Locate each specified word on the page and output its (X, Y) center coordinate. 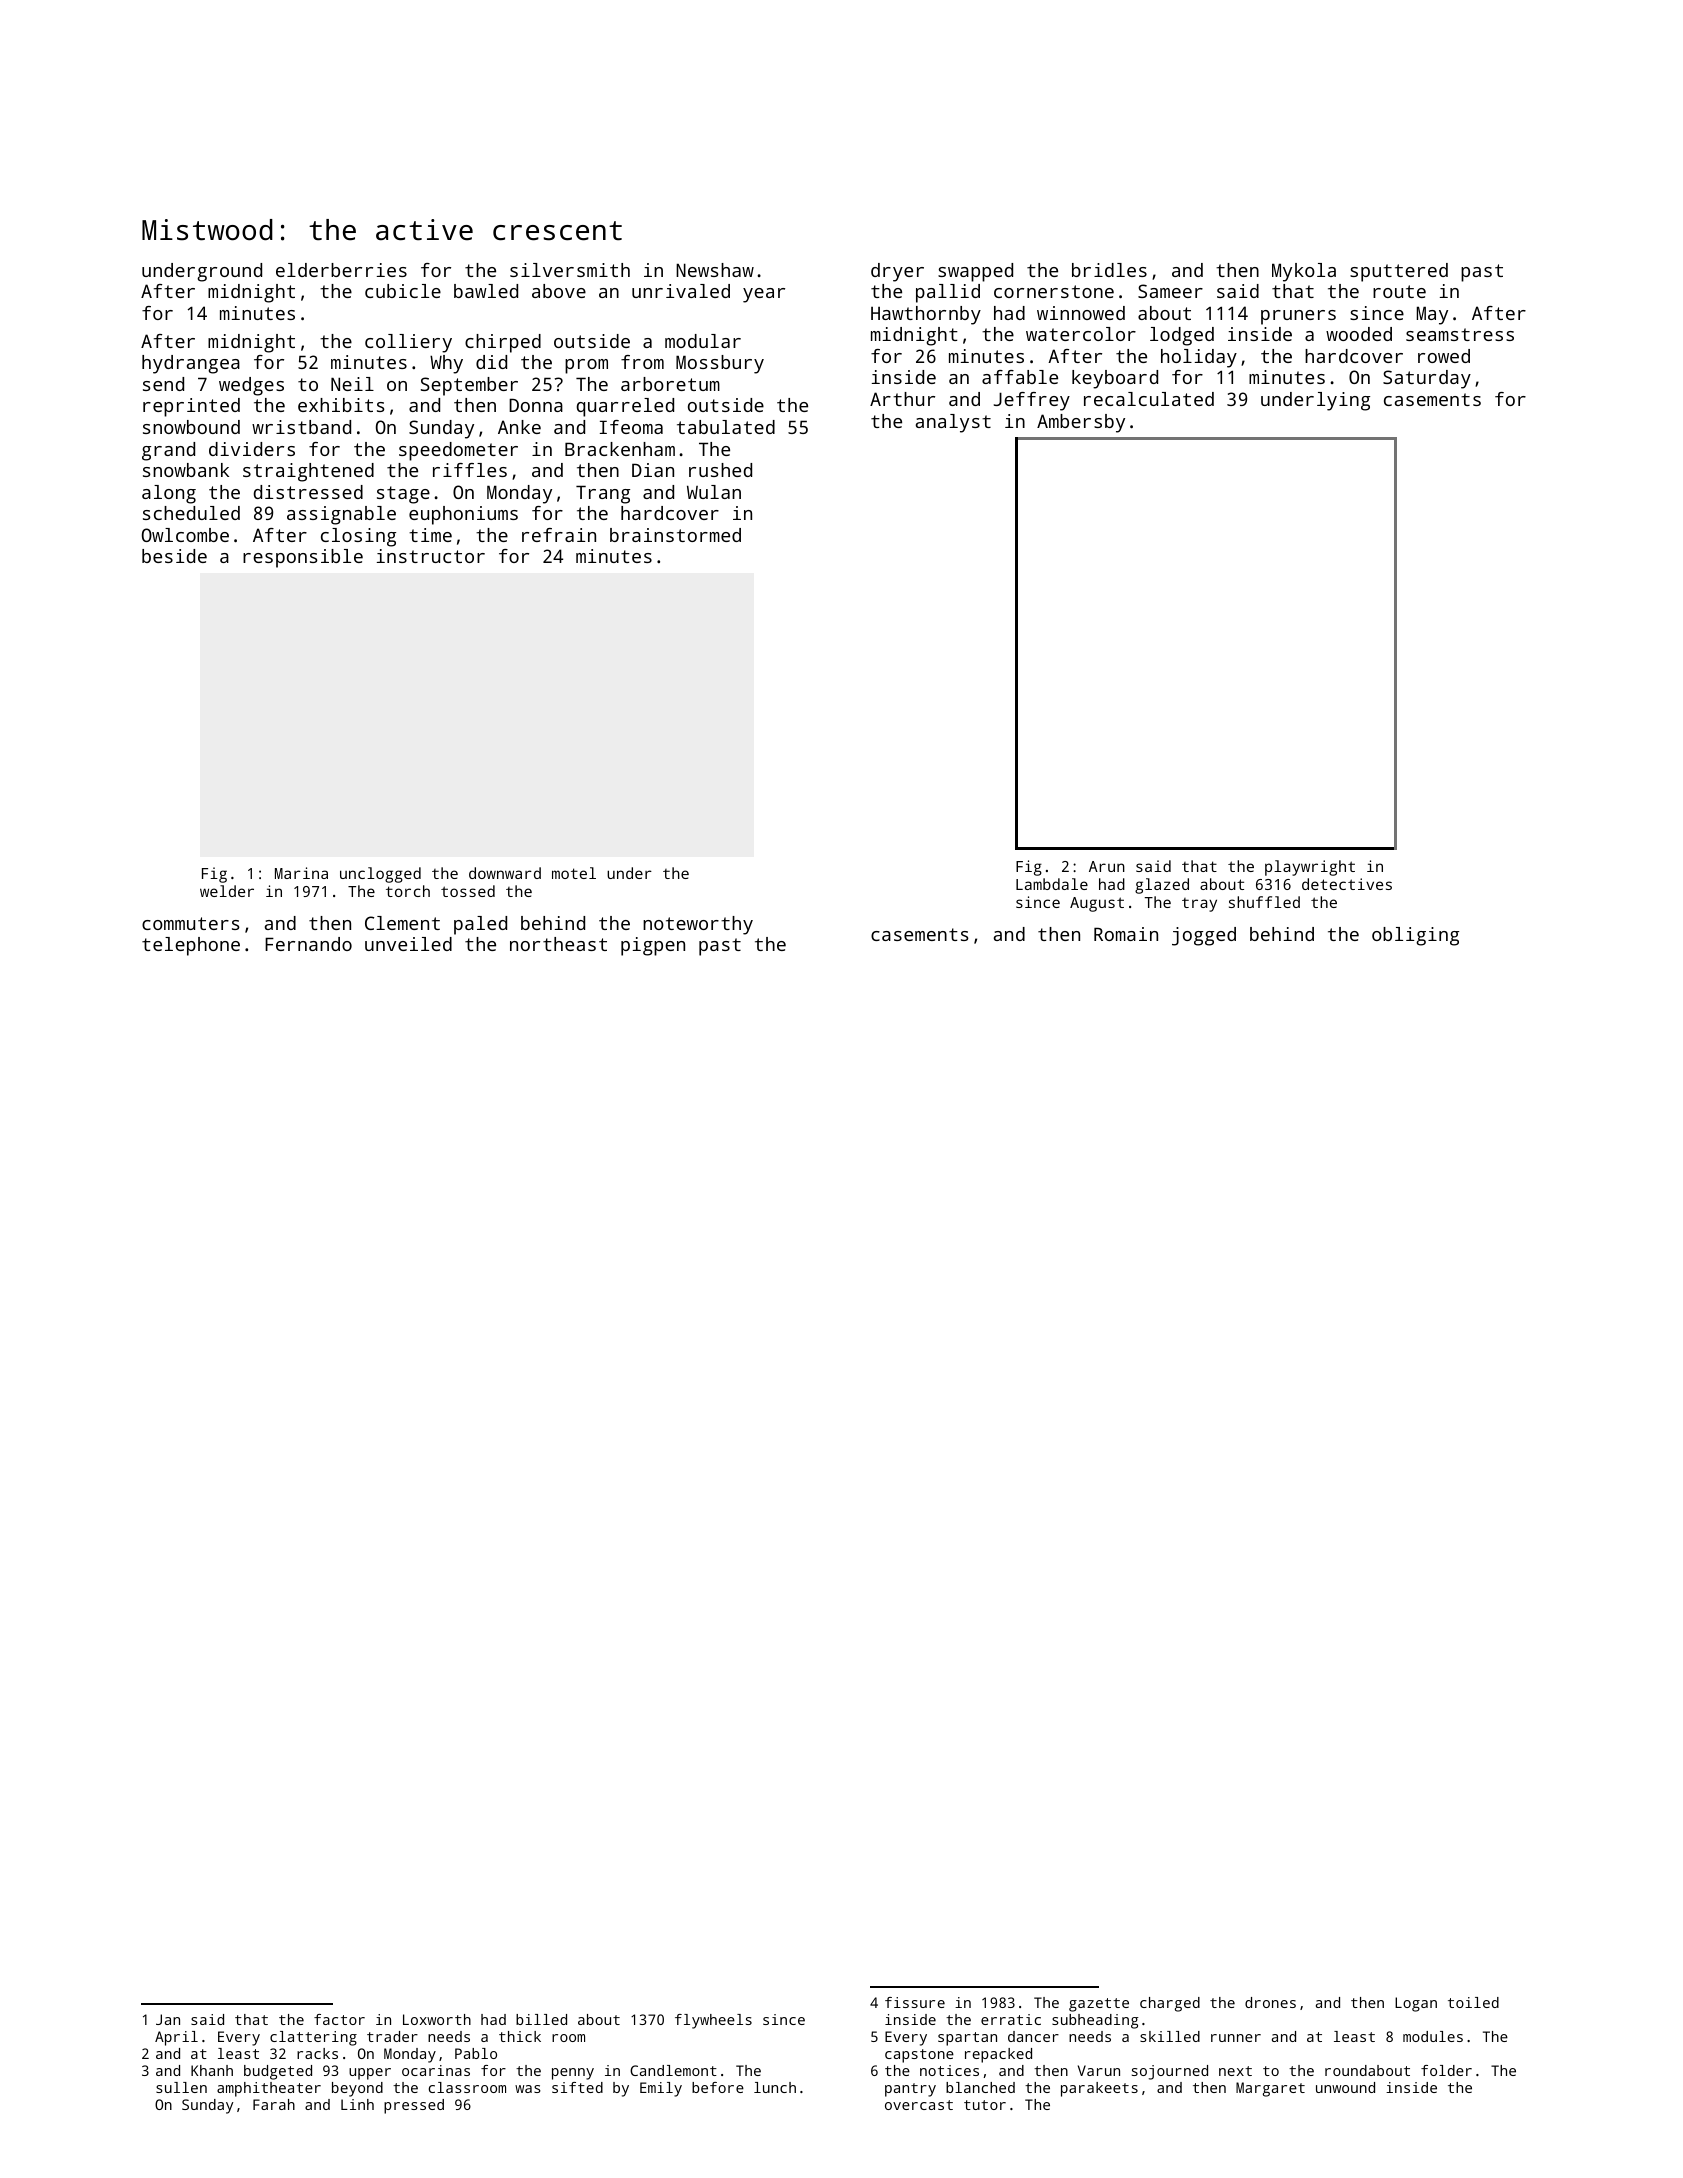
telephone (191, 946)
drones (1270, 2002)
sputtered (1399, 272)
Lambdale (1052, 884)
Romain (1126, 934)
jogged (1204, 936)
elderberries (341, 270)
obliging (1415, 936)
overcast (919, 2105)
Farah (274, 2104)
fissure (915, 2002)
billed (541, 2019)
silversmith (570, 270)
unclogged (380, 875)
